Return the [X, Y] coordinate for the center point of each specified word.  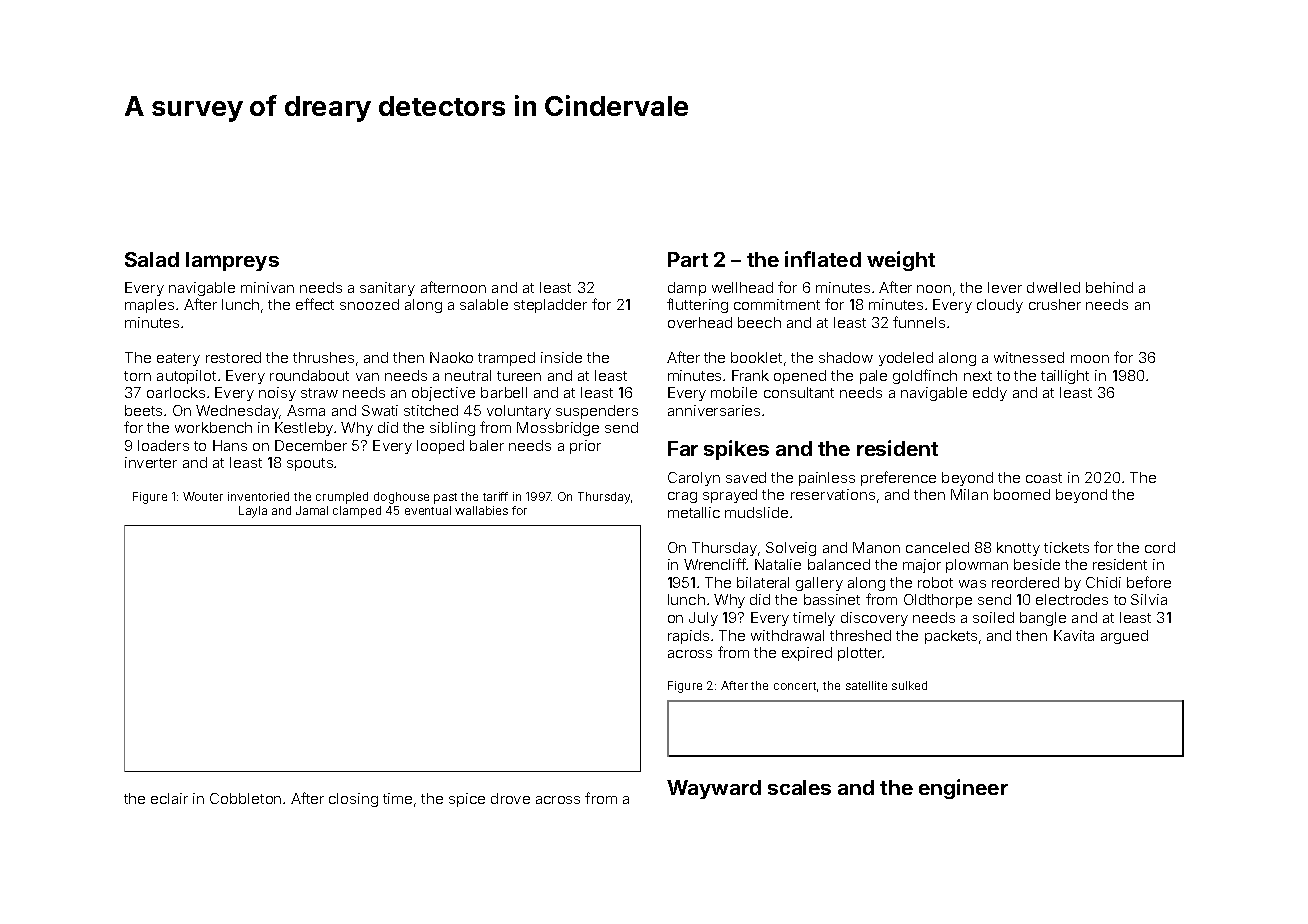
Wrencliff [715, 564]
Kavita [1074, 635]
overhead [700, 322]
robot [935, 582]
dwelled [1053, 287]
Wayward [714, 789]
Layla [253, 512]
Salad [152, 259]
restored [233, 357]
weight [901, 261]
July [703, 619]
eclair [169, 798]
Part [688, 259]
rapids [688, 637]
